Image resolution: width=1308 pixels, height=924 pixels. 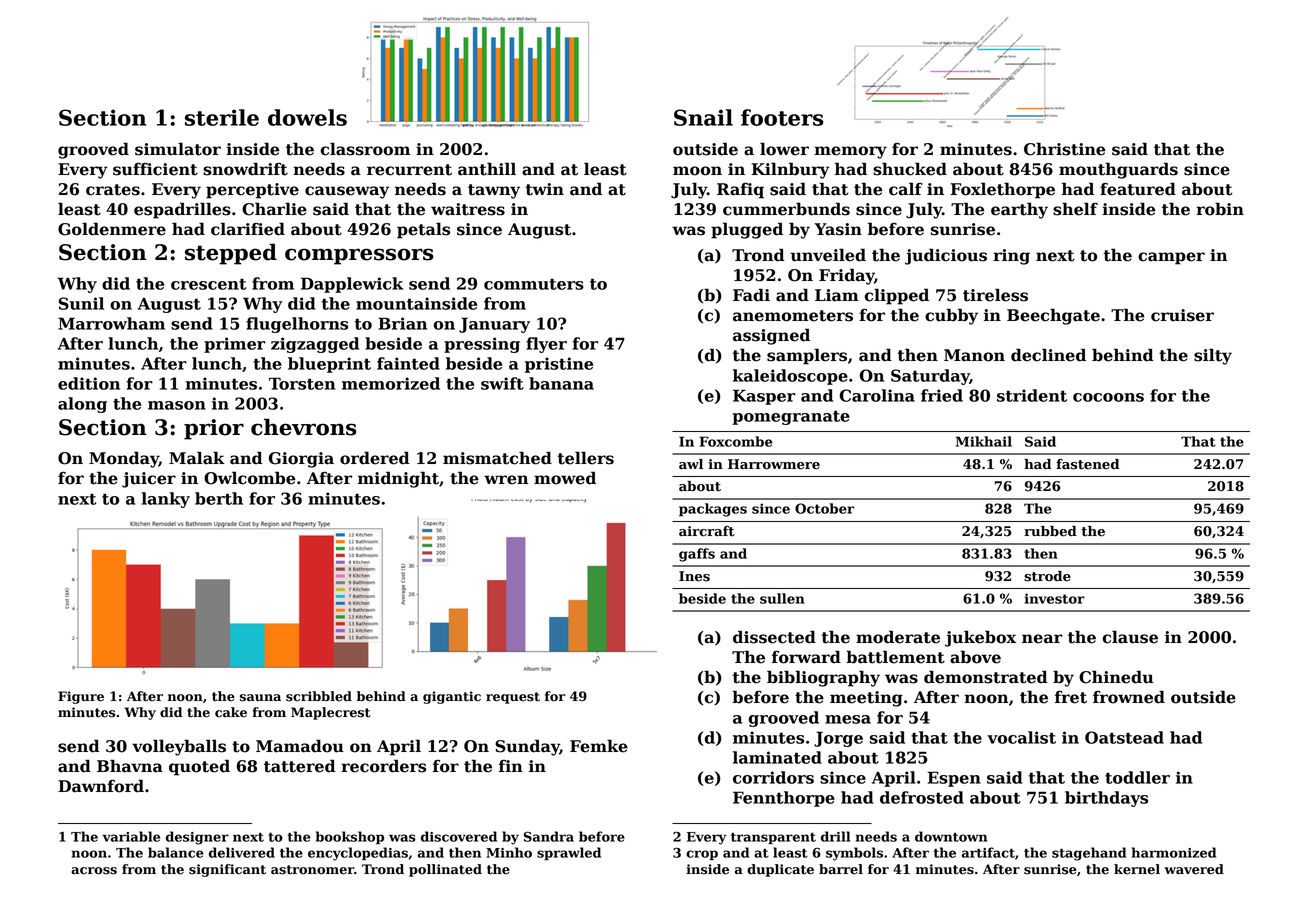 What do you see at coordinates (898, 637) in the document?
I see `moderate` at bounding box center [898, 637].
